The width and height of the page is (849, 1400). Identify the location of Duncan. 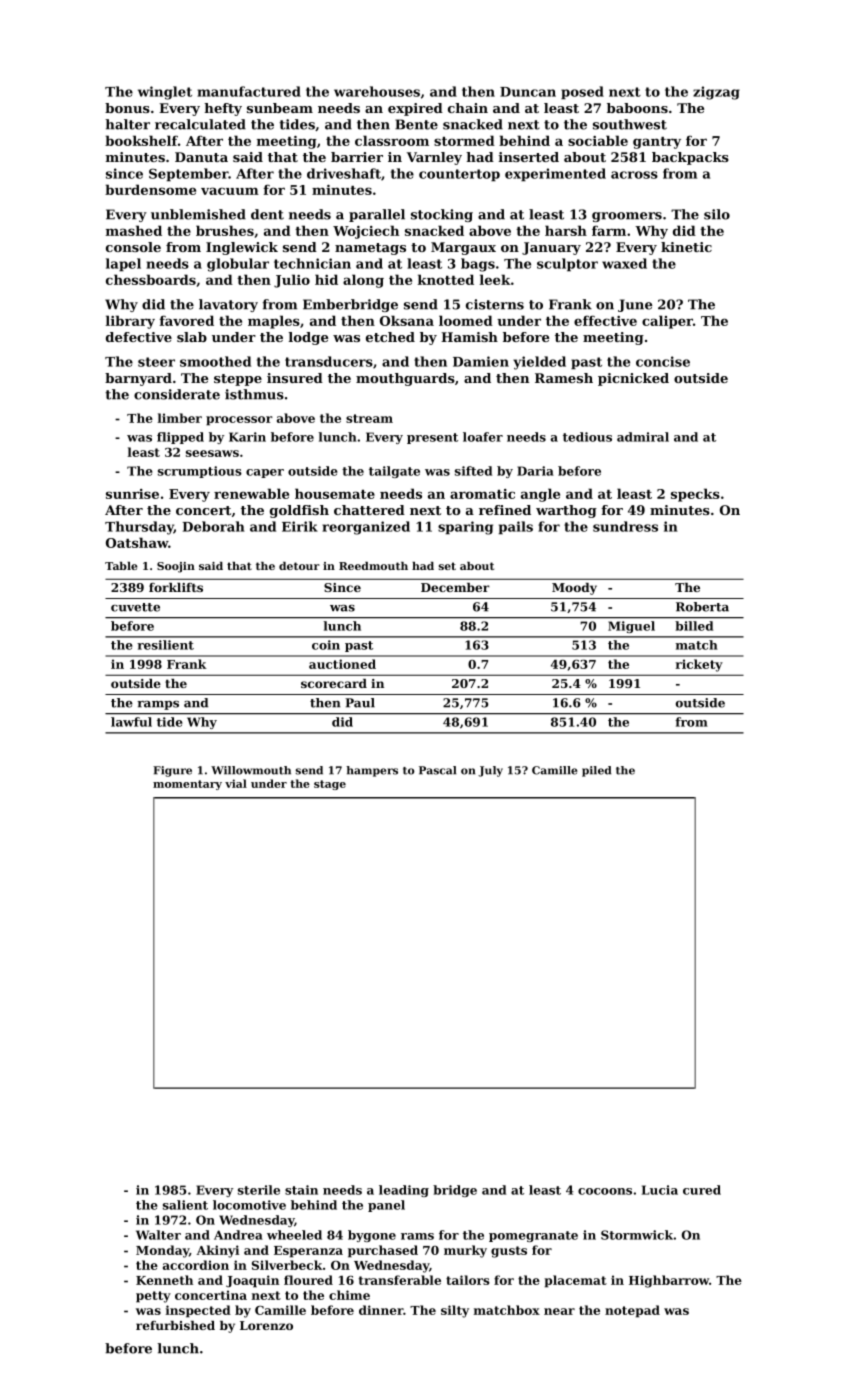
(528, 92).
